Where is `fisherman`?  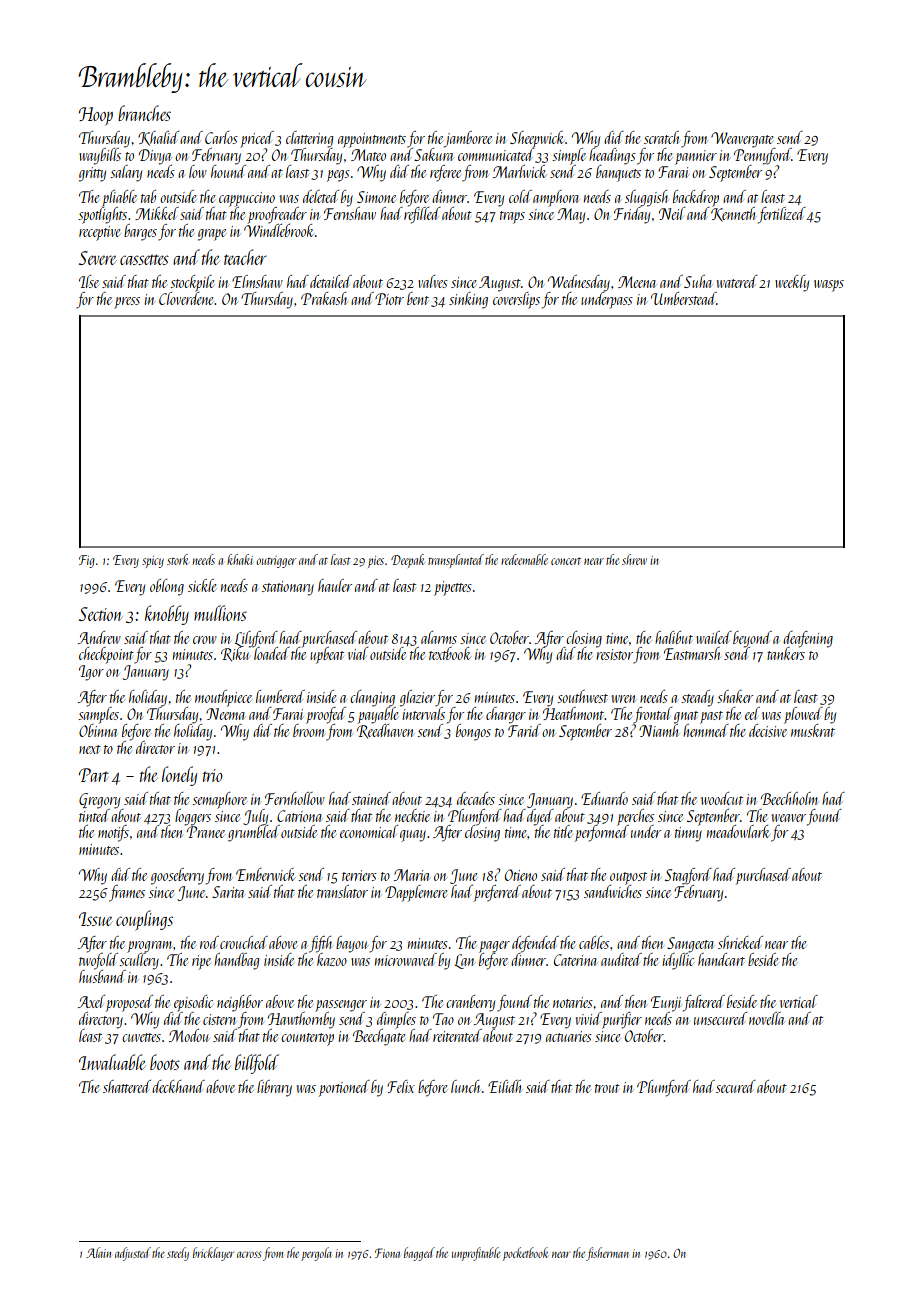
fisherman is located at coordinates (607, 1254).
